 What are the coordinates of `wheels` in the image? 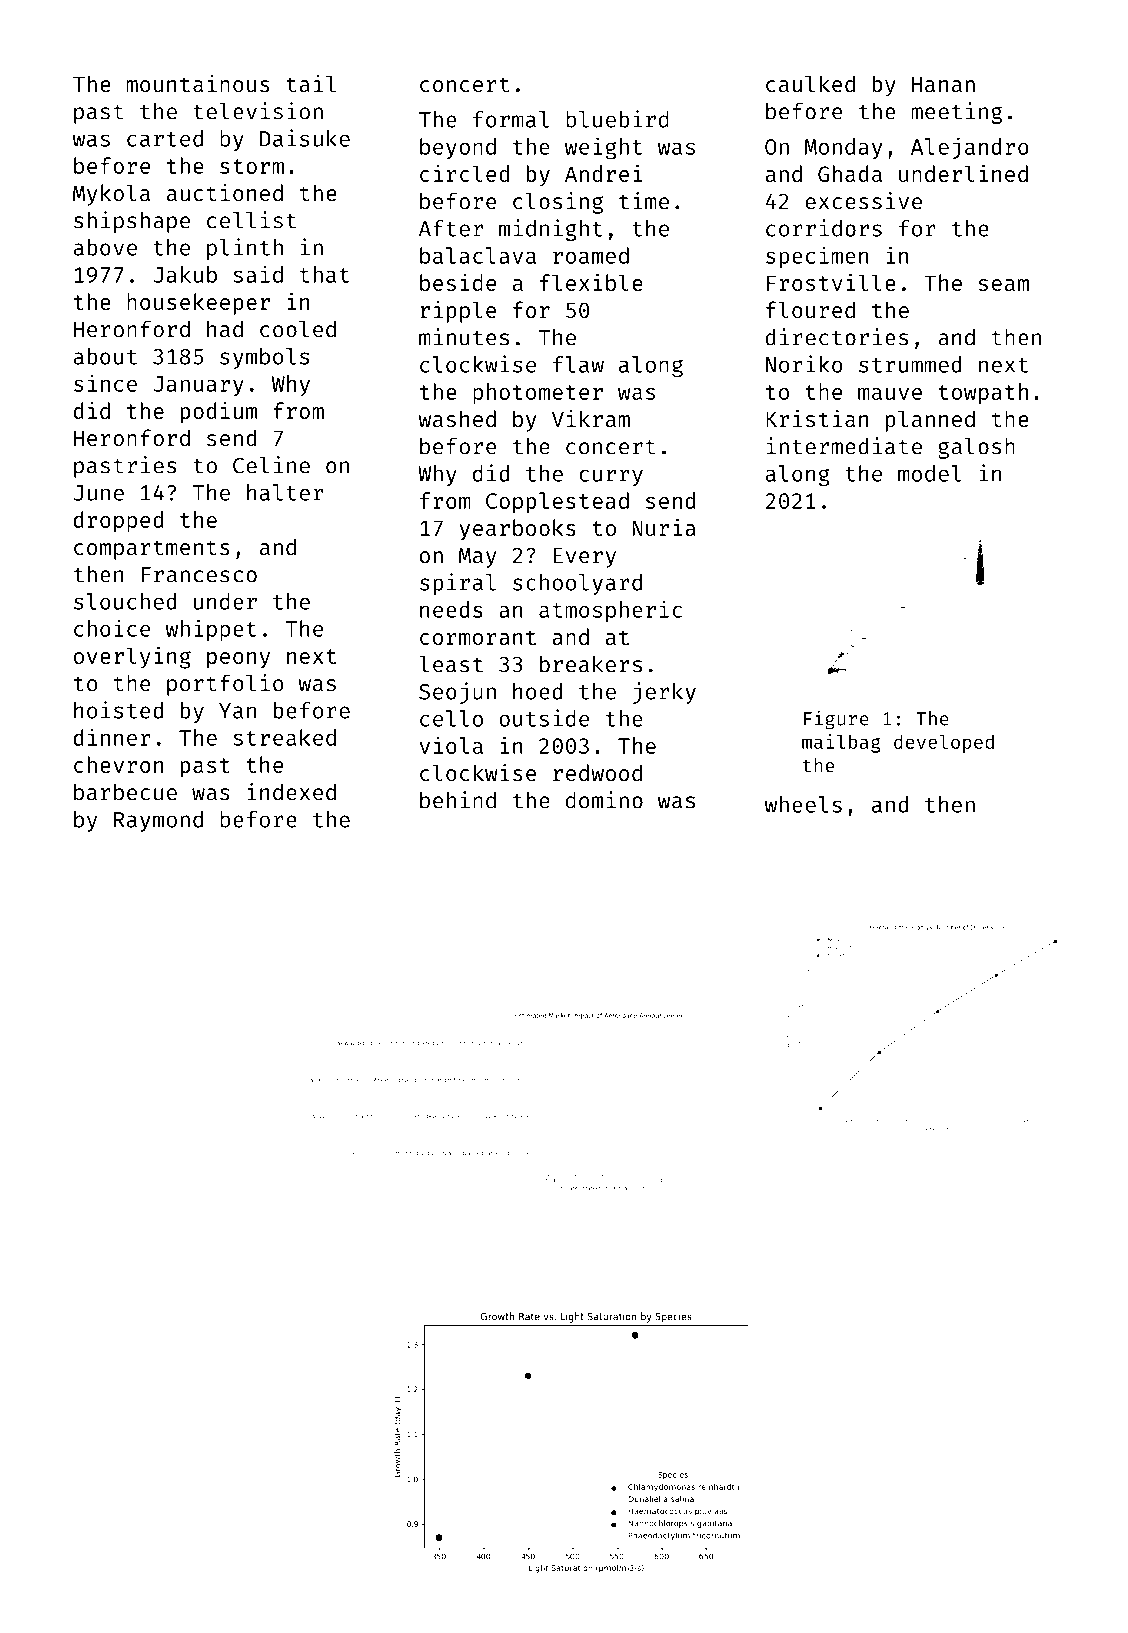 It's located at (803, 804).
